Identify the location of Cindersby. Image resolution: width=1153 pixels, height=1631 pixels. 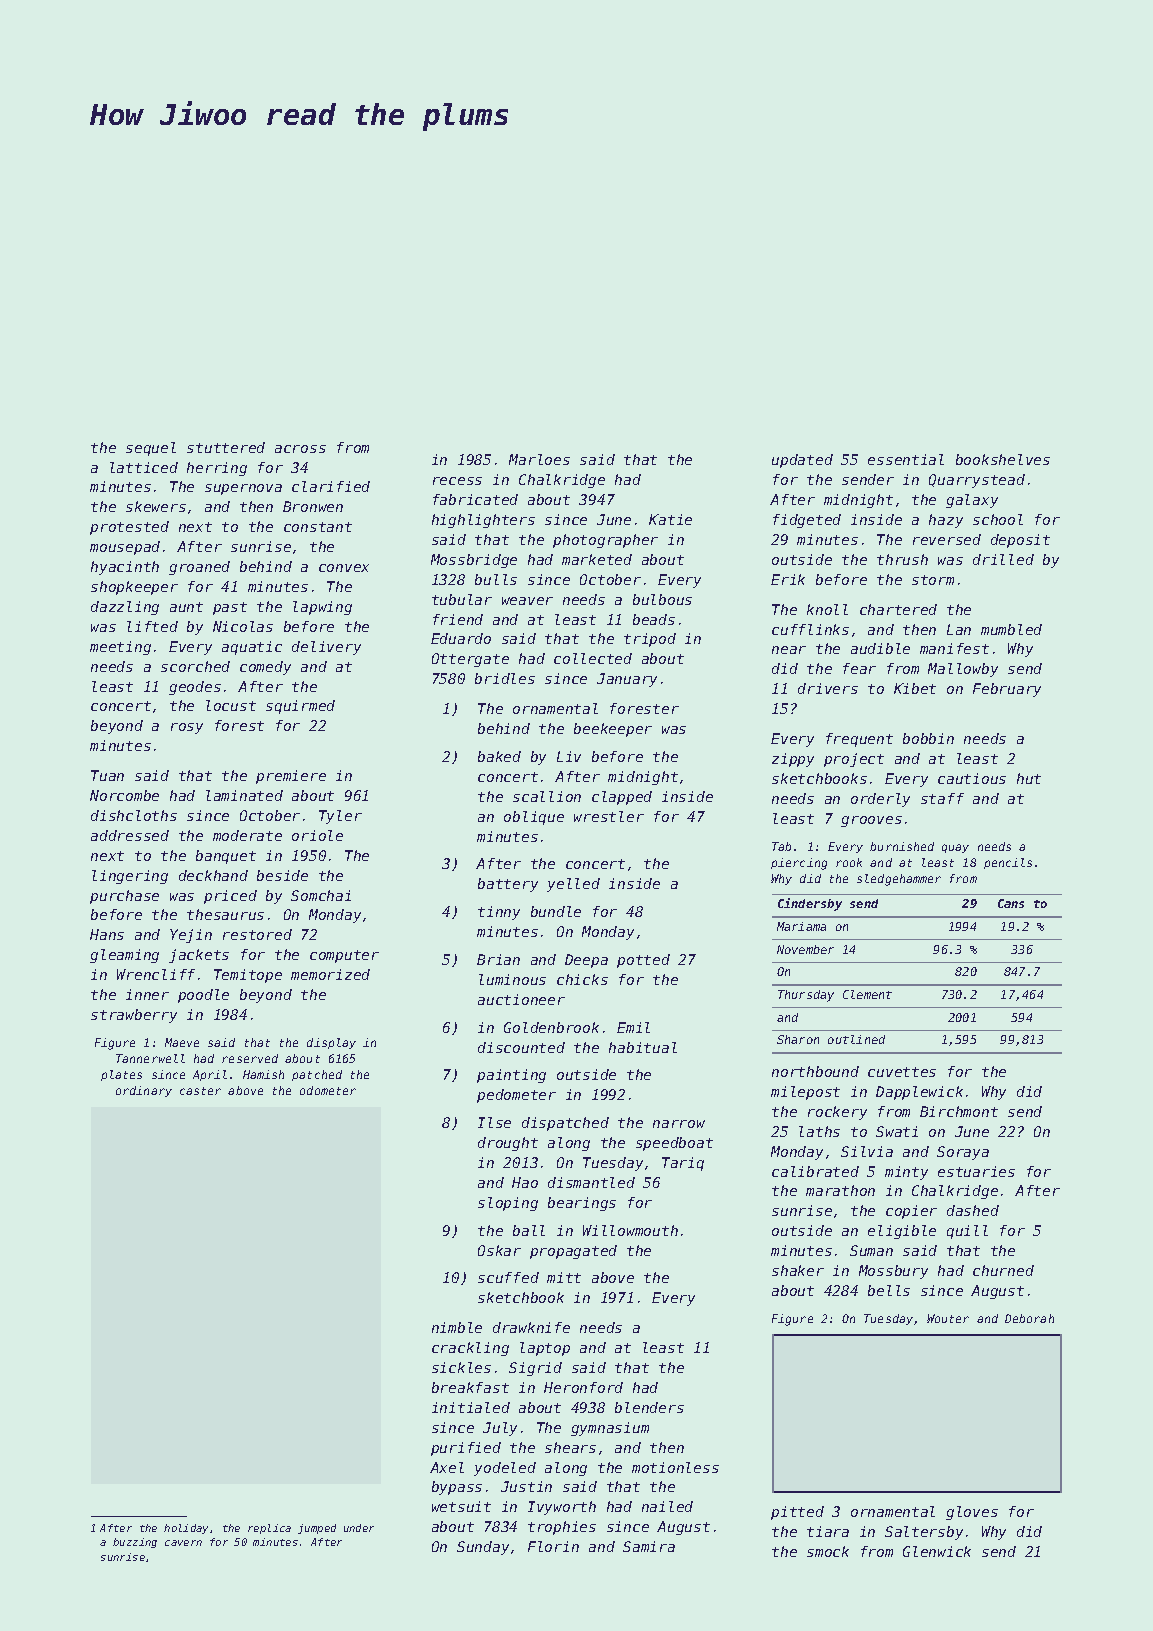
(810, 904).
